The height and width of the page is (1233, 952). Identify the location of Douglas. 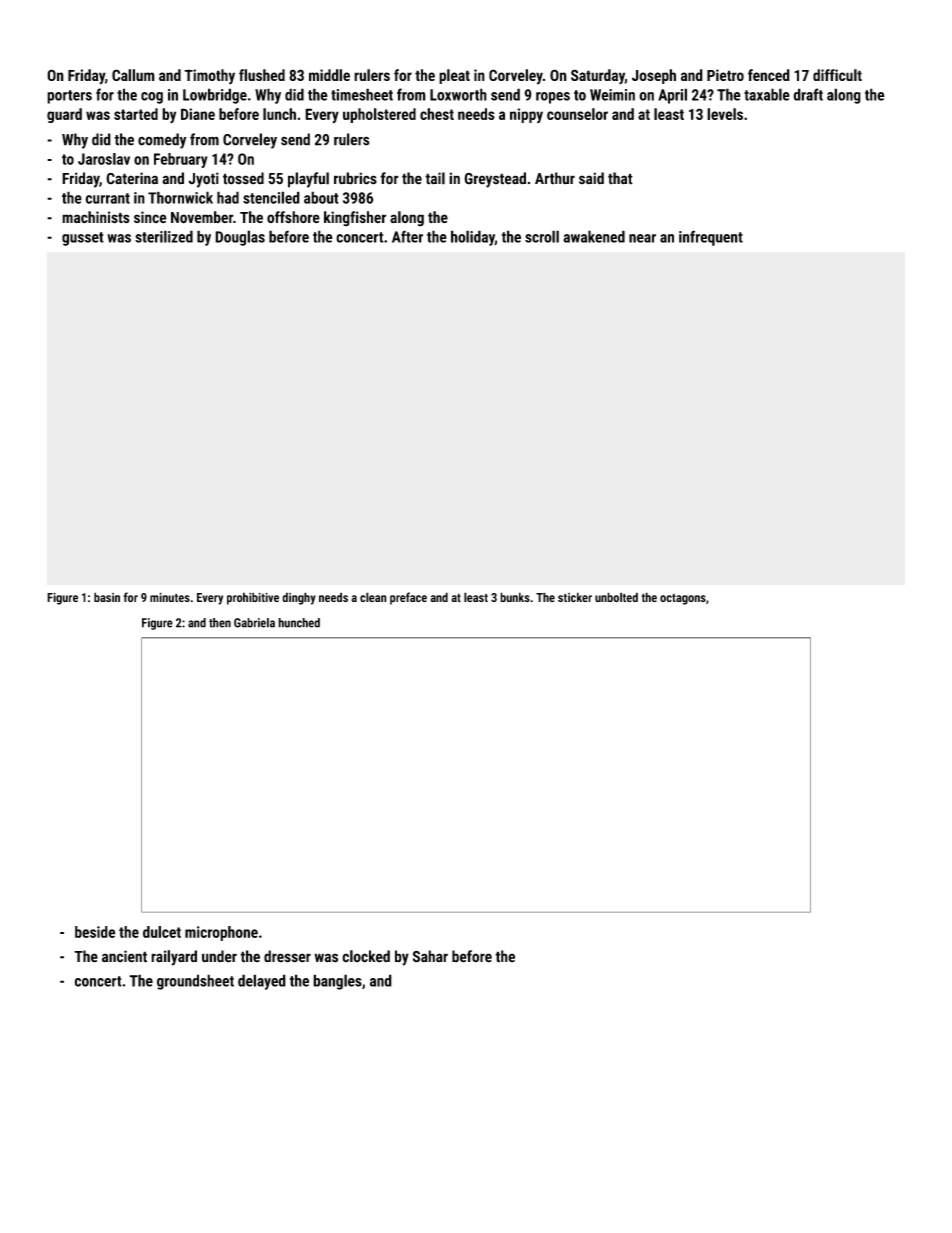
(240, 238).
